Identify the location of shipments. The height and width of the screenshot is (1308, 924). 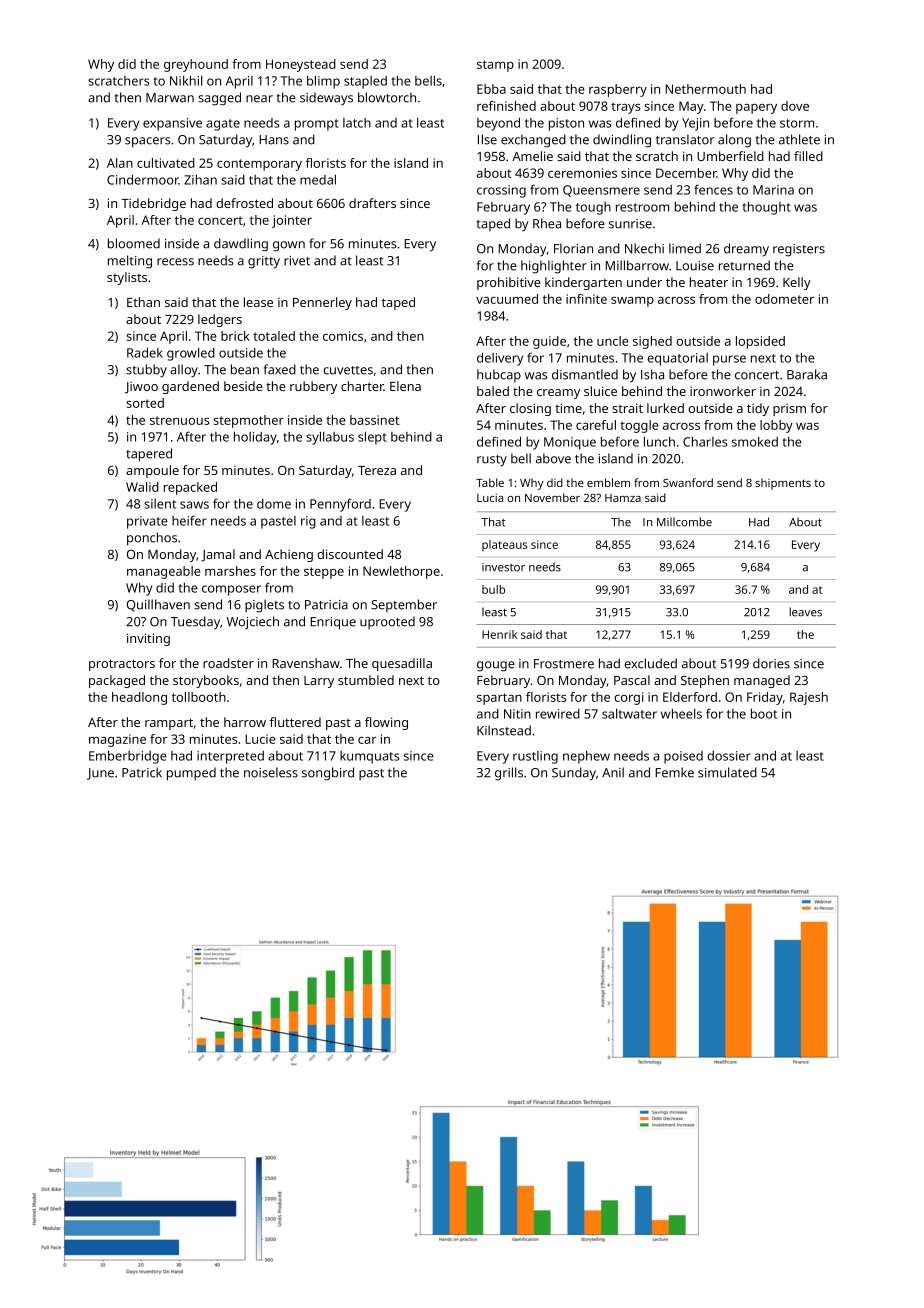
(783, 484).
